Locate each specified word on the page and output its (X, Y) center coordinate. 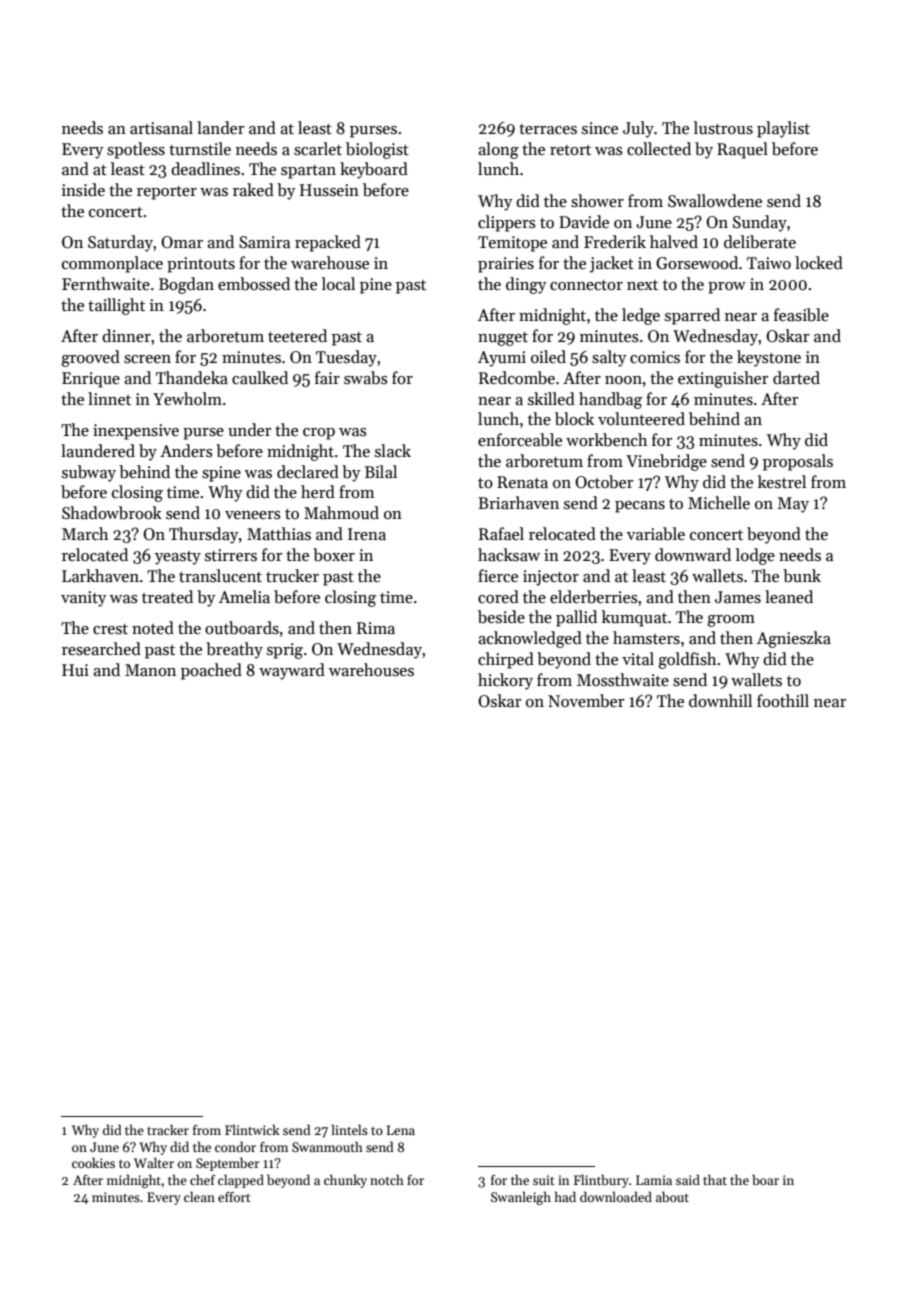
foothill (783, 701)
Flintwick (252, 1129)
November (586, 701)
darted (796, 378)
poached (211, 671)
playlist (783, 129)
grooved (90, 358)
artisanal (161, 128)
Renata (522, 482)
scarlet (318, 149)
